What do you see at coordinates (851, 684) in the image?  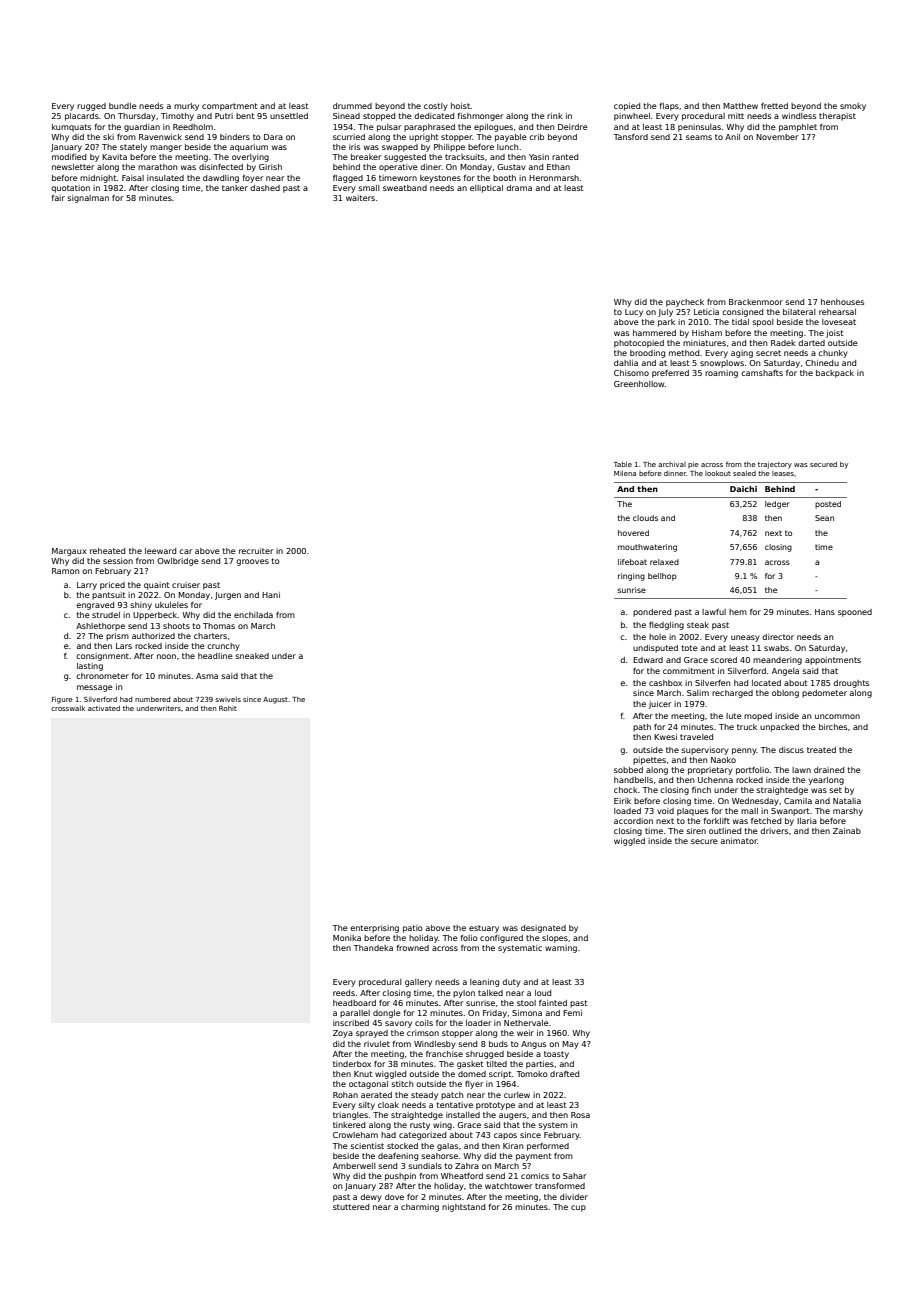 I see `droughts` at bounding box center [851, 684].
